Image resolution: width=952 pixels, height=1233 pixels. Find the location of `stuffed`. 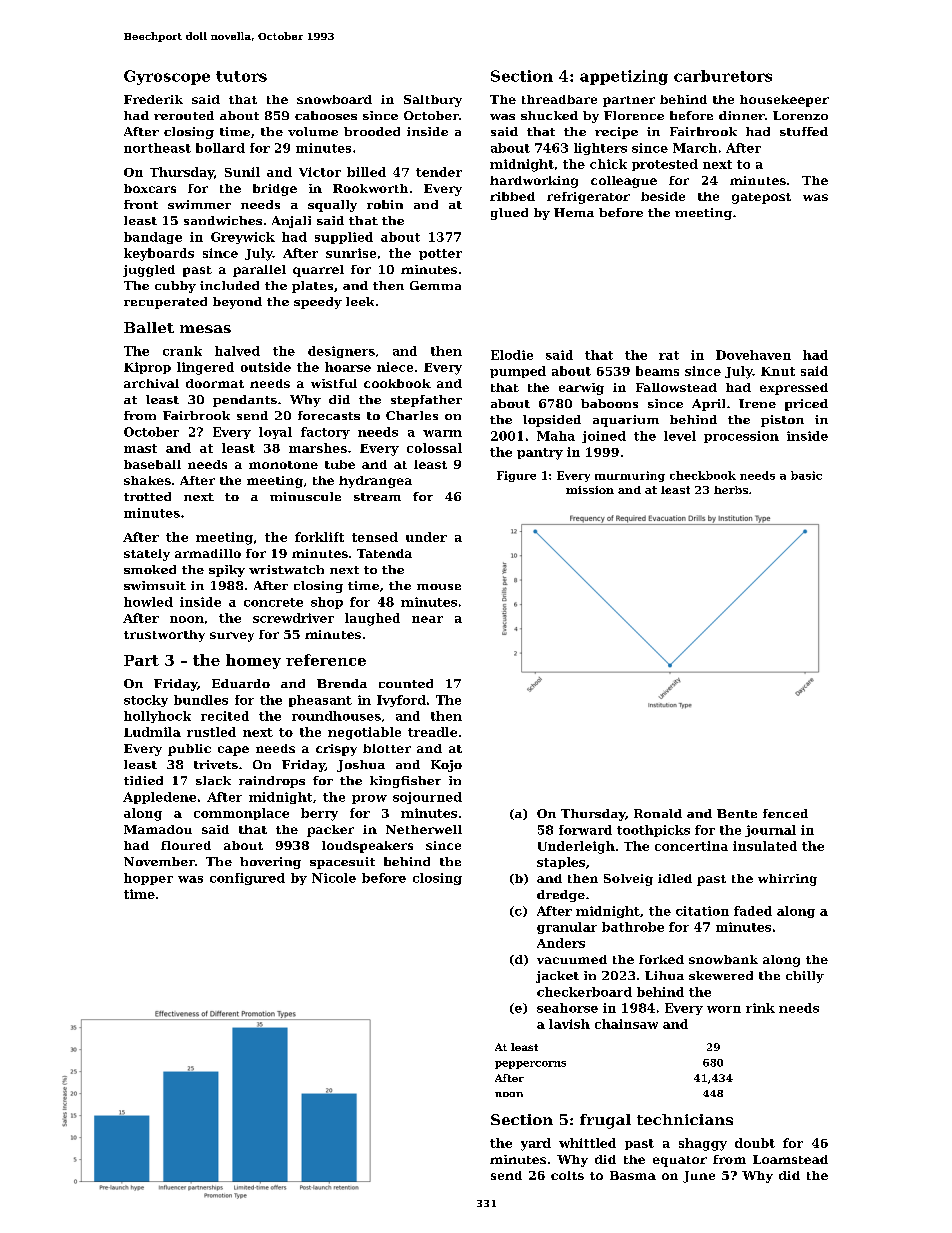

stuffed is located at coordinates (804, 131).
